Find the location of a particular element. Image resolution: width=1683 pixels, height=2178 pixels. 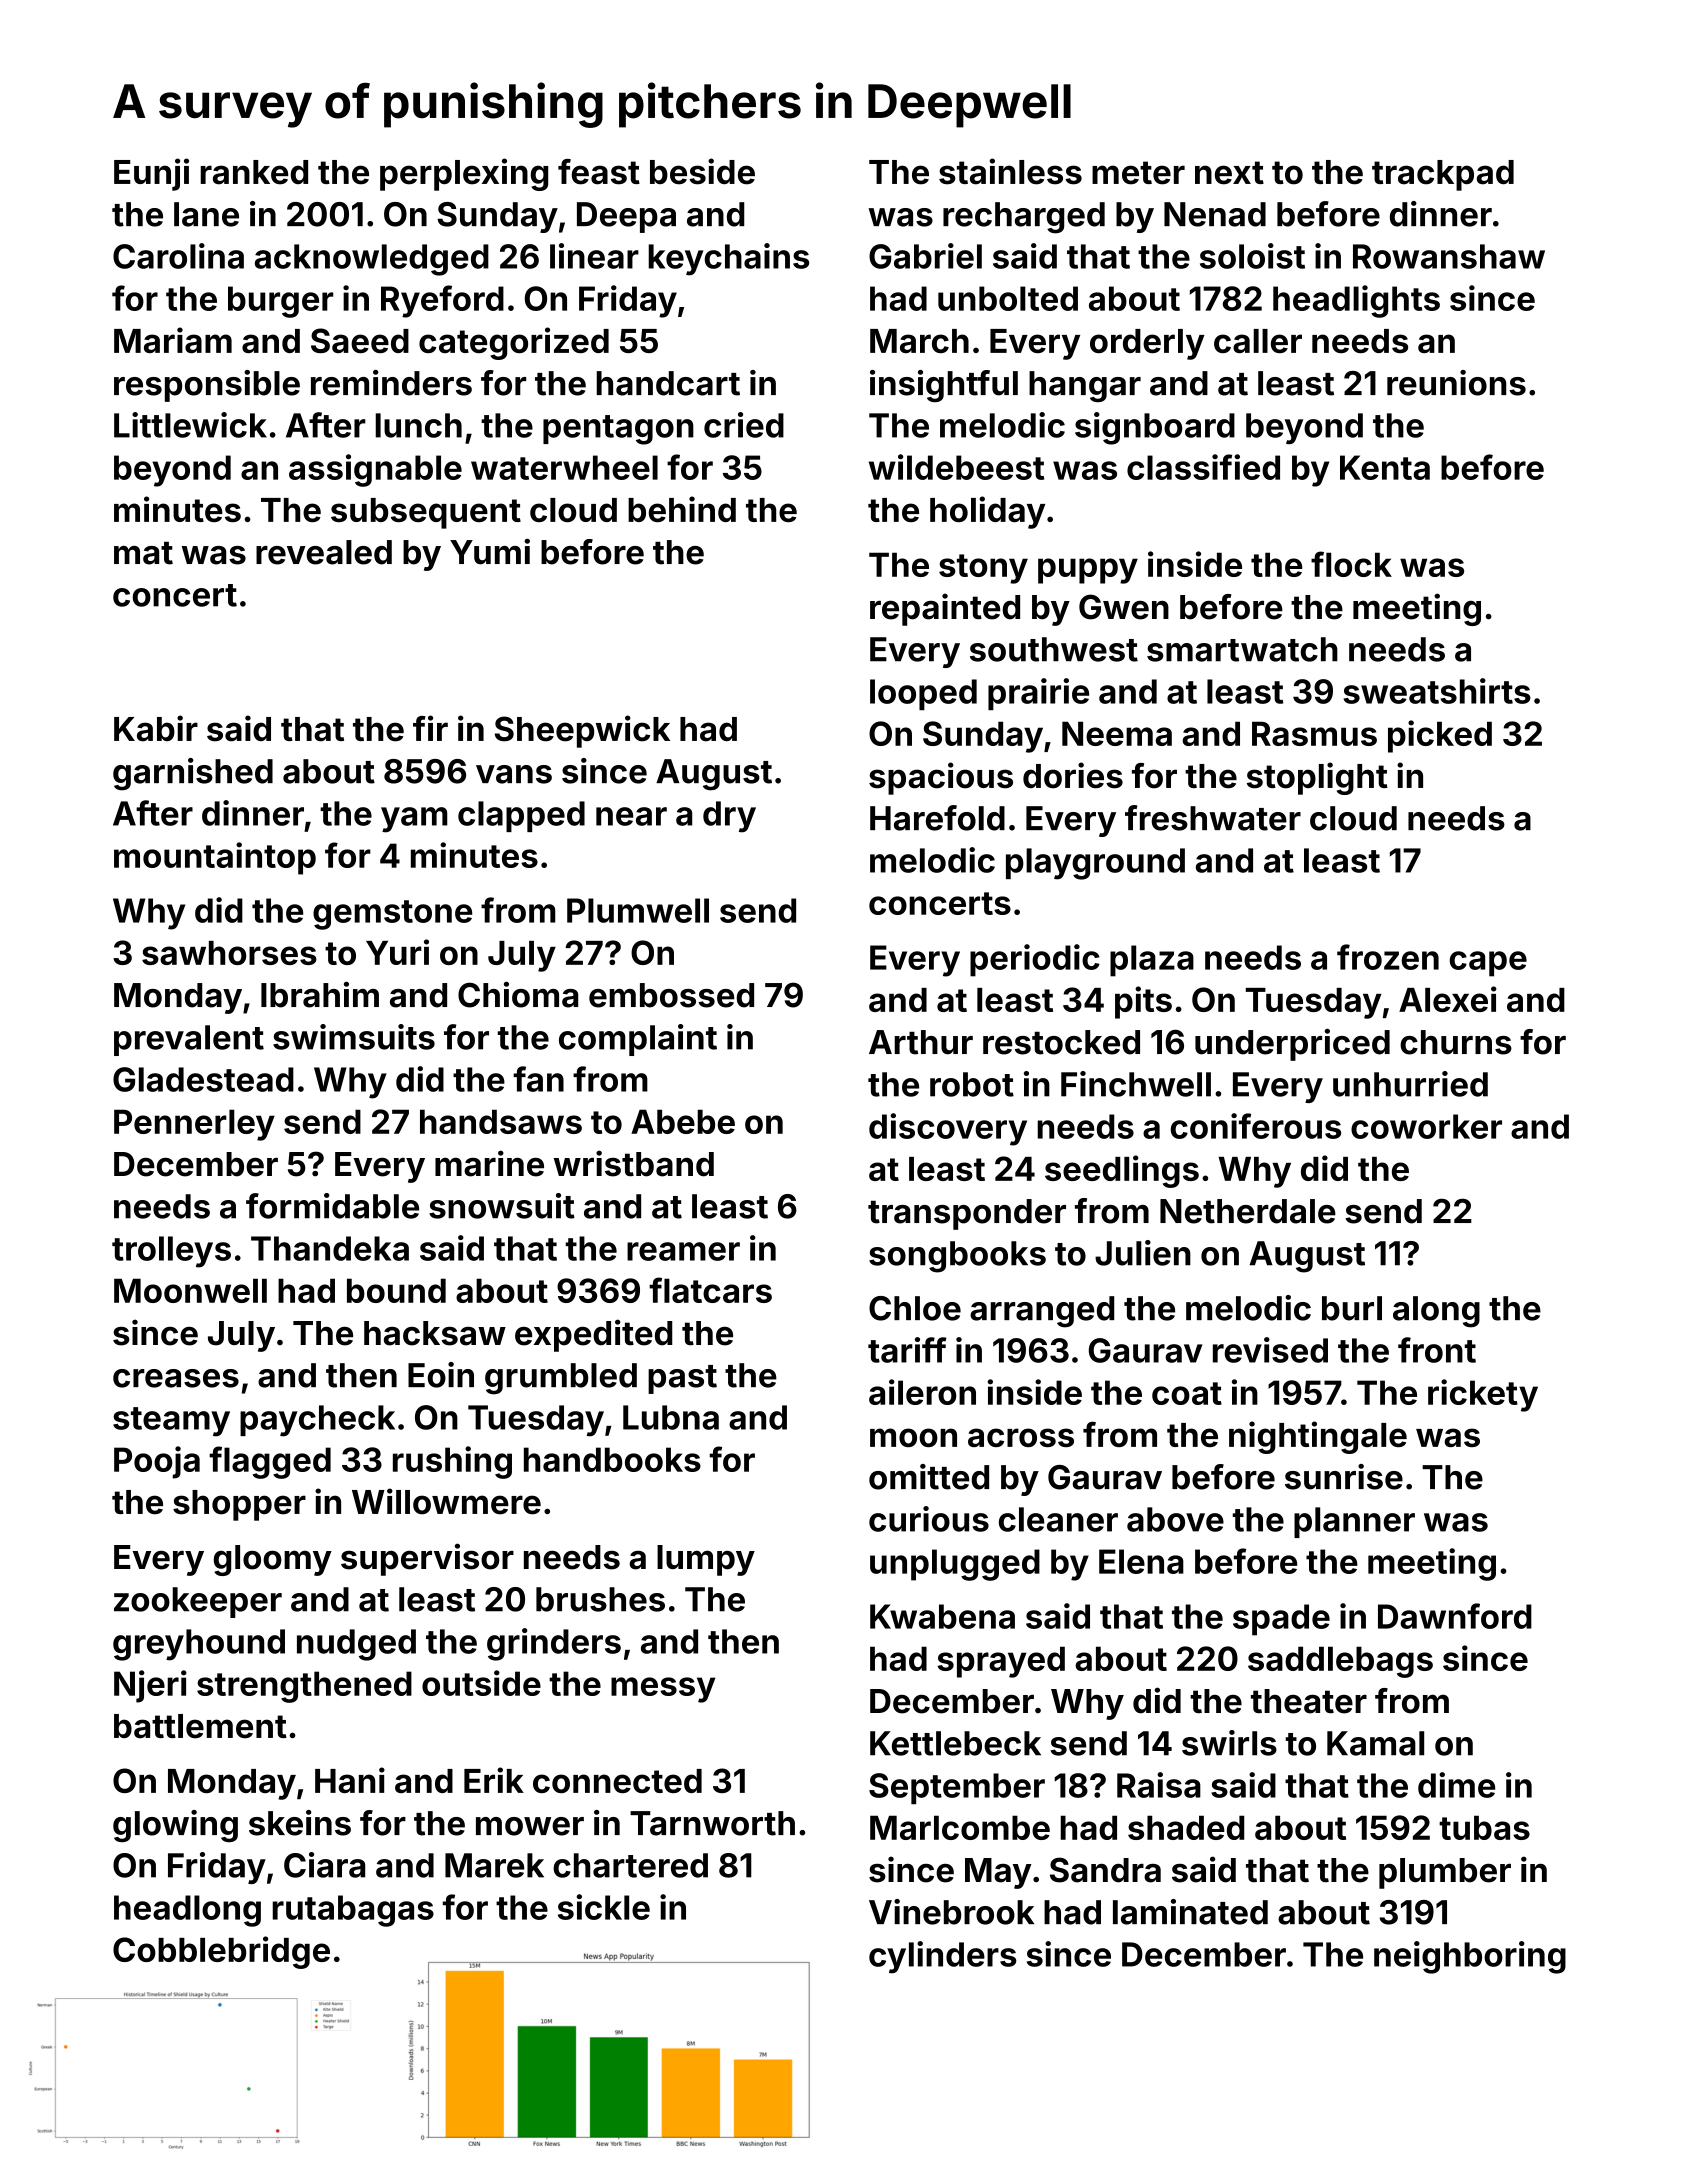

Gabriel is located at coordinates (925, 256).
